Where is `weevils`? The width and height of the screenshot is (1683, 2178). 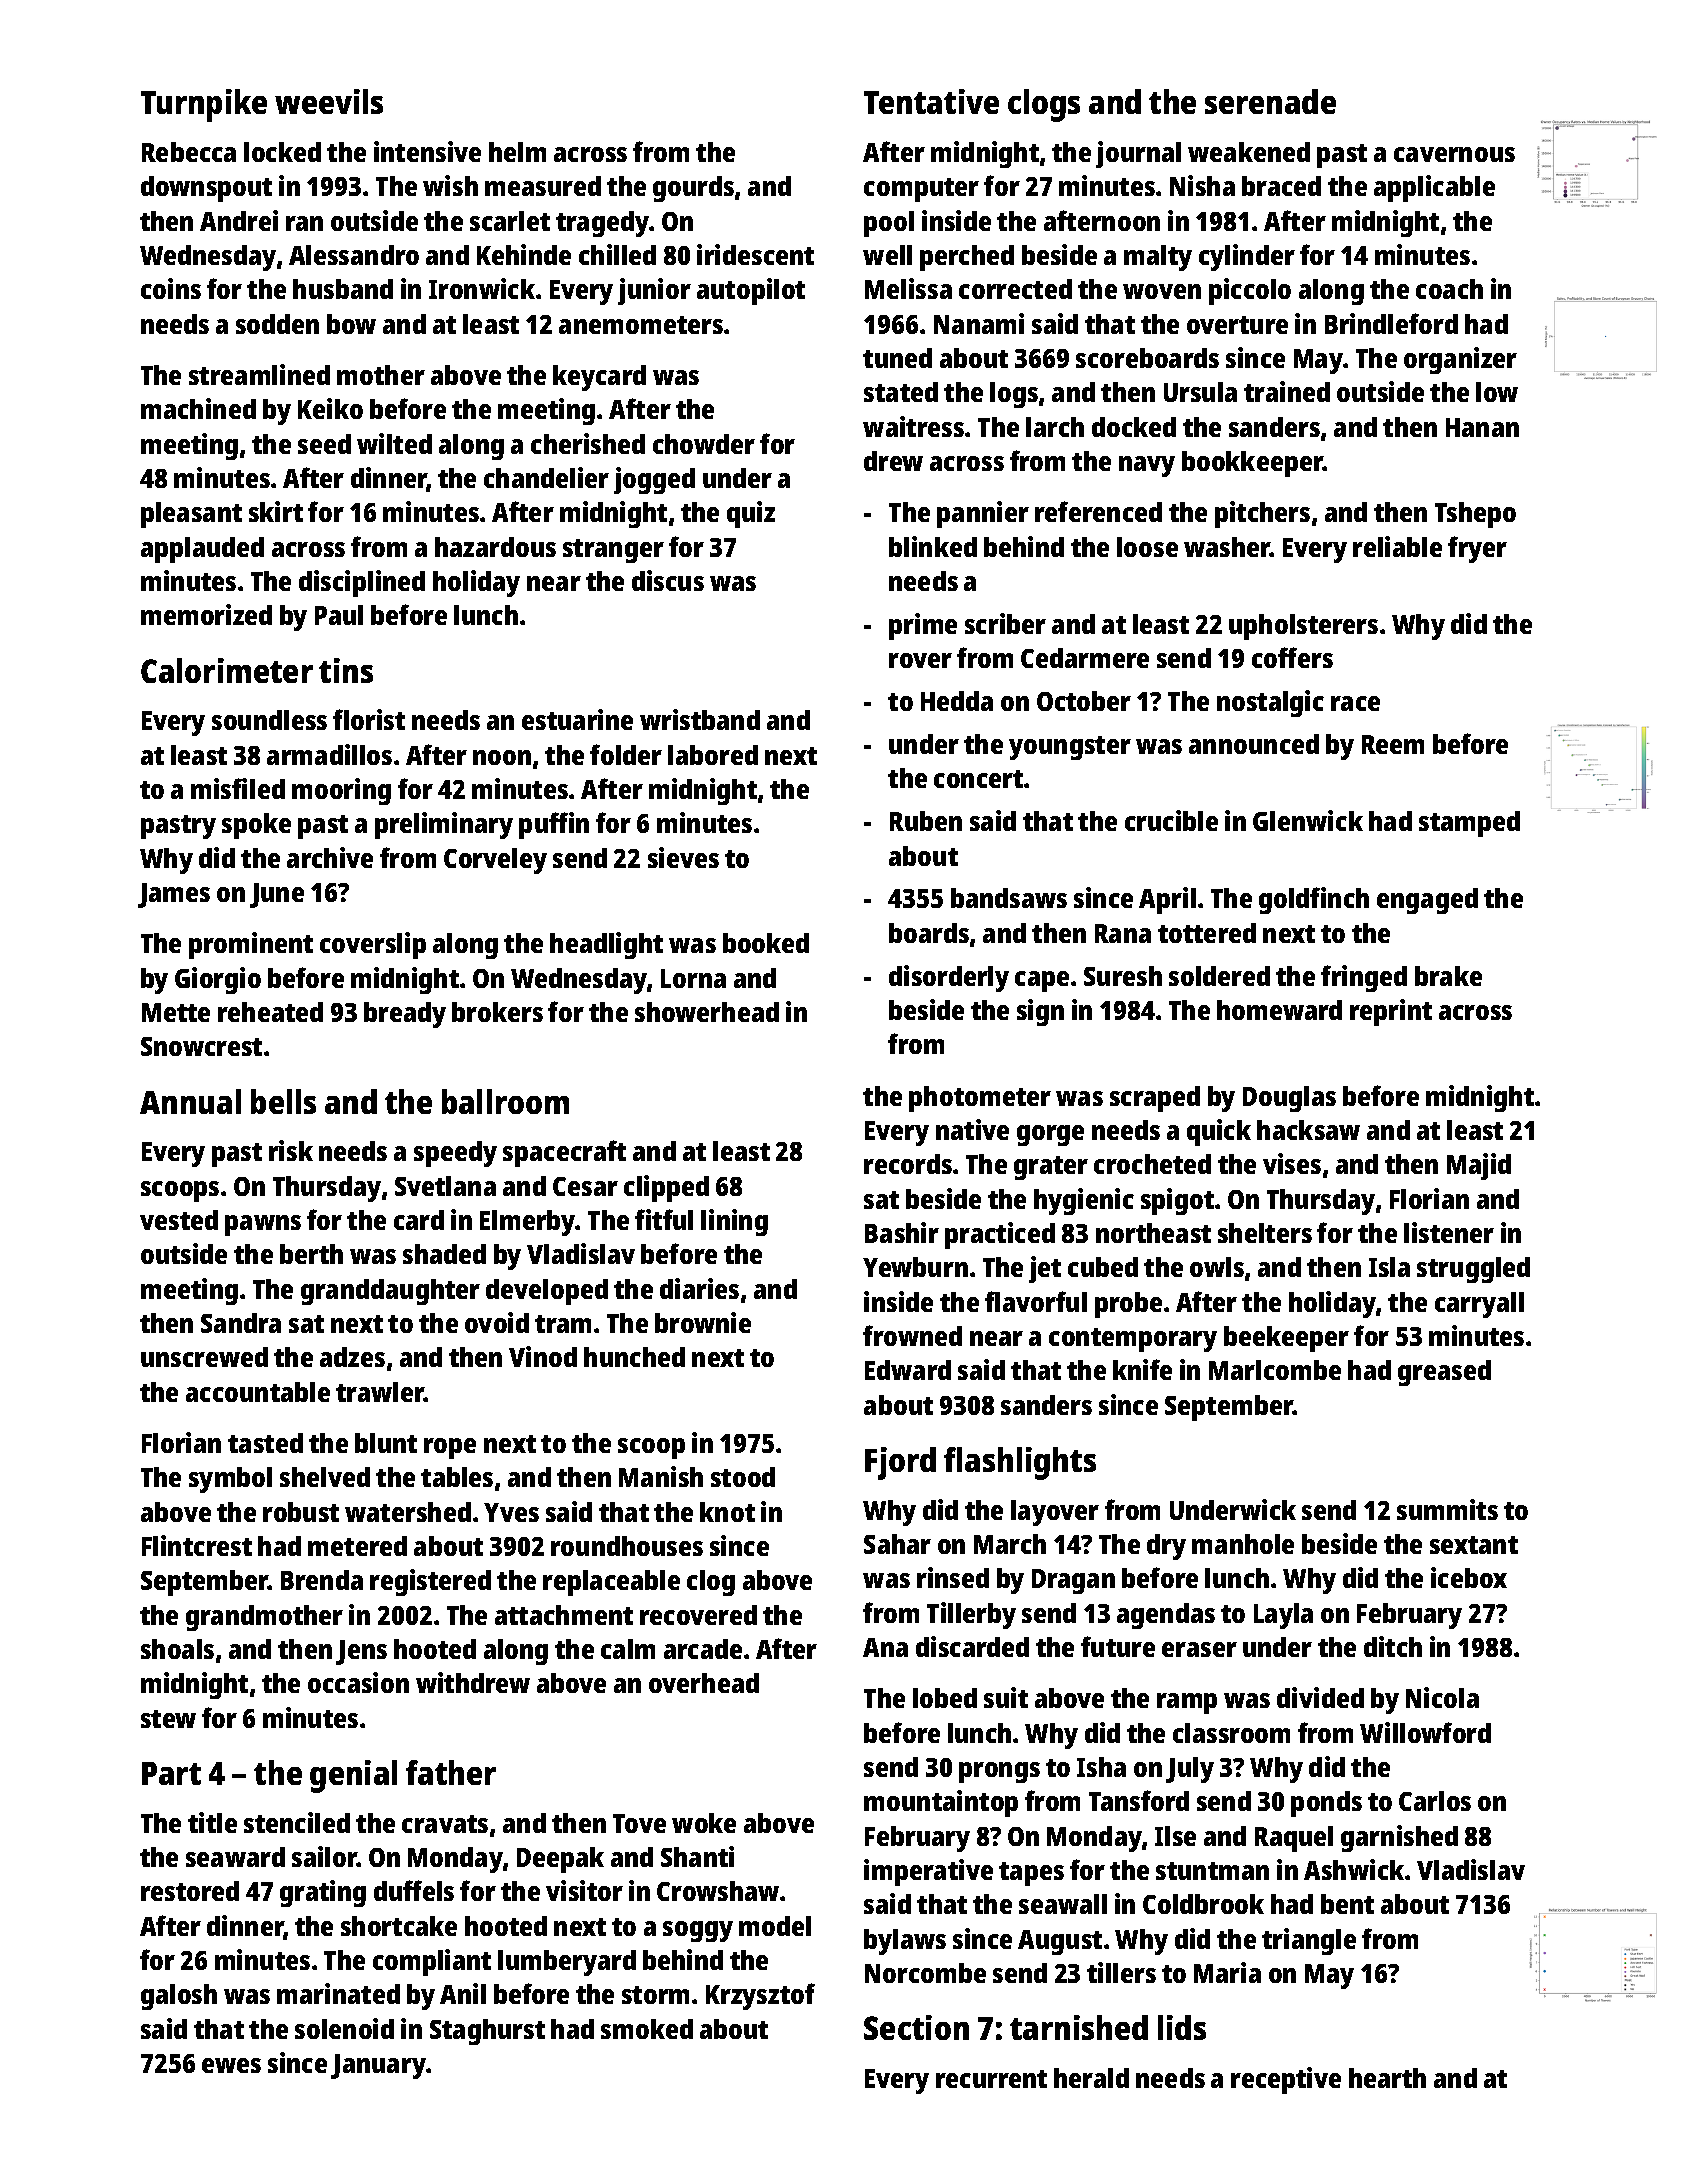
weevils is located at coordinates (329, 101).
